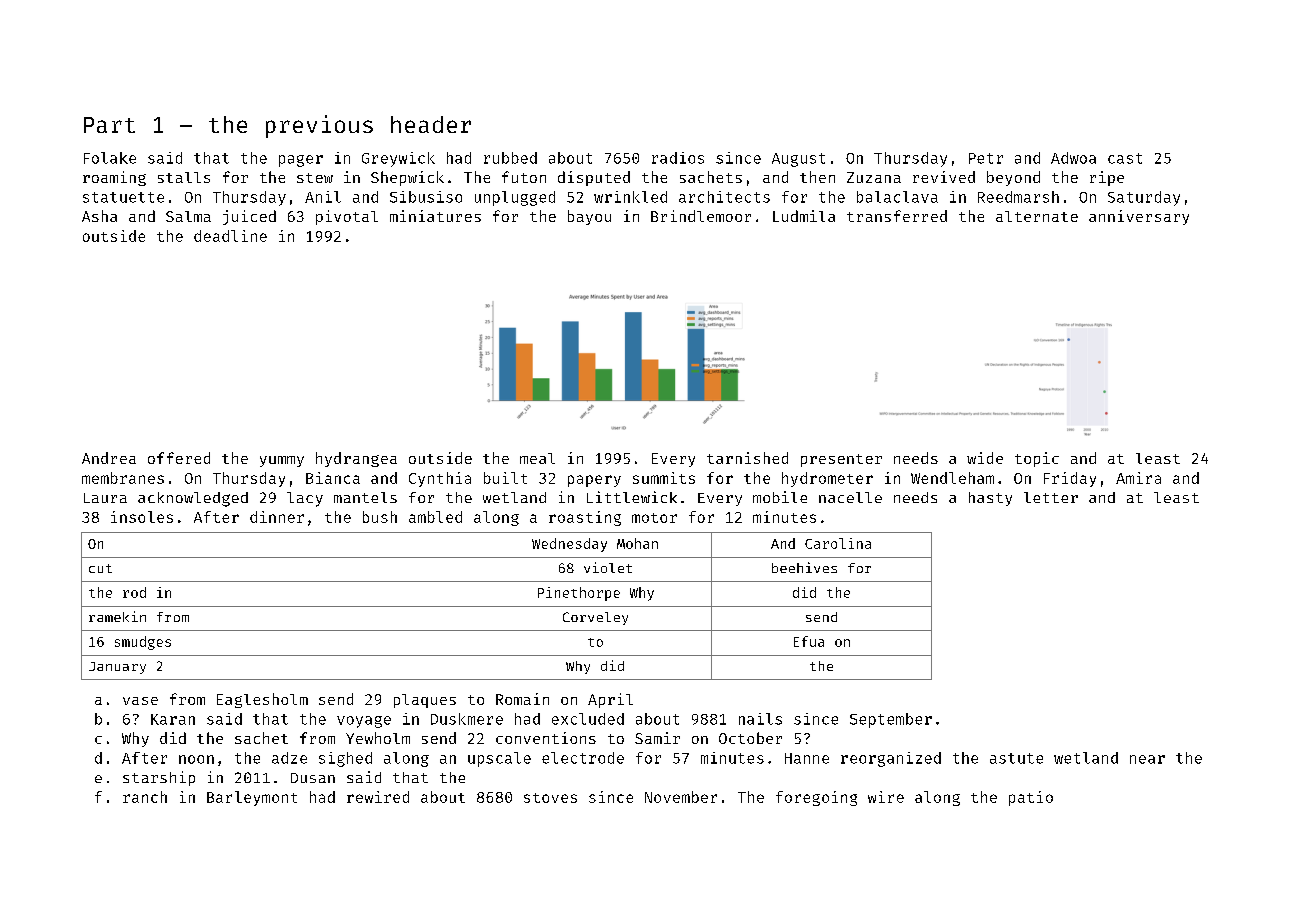 This screenshot has width=1308, height=924. I want to click on Carolina, so click(838, 543).
